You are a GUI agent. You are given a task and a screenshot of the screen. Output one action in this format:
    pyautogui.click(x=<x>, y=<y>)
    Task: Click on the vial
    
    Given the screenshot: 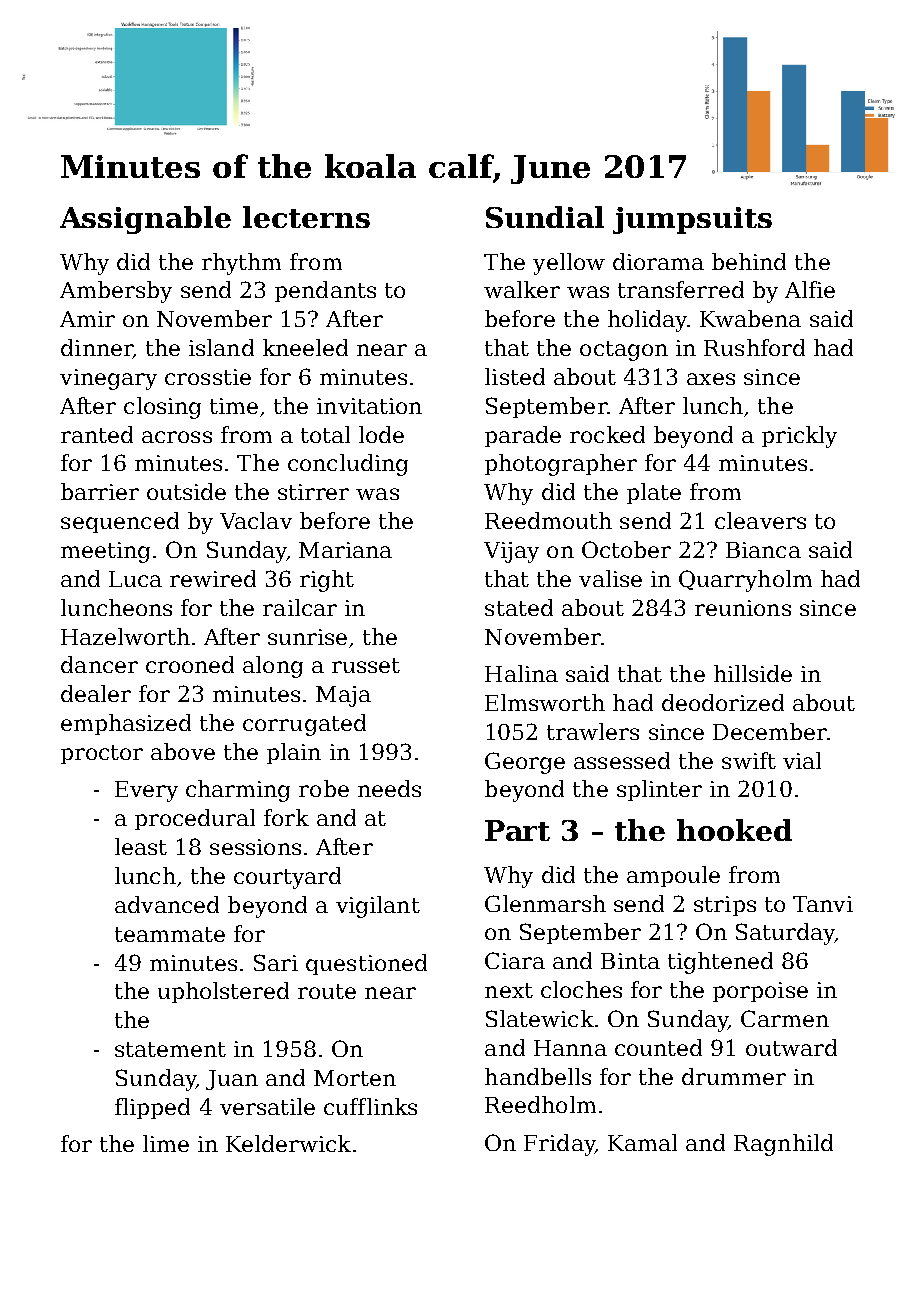 What is the action you would take?
    pyautogui.click(x=802, y=760)
